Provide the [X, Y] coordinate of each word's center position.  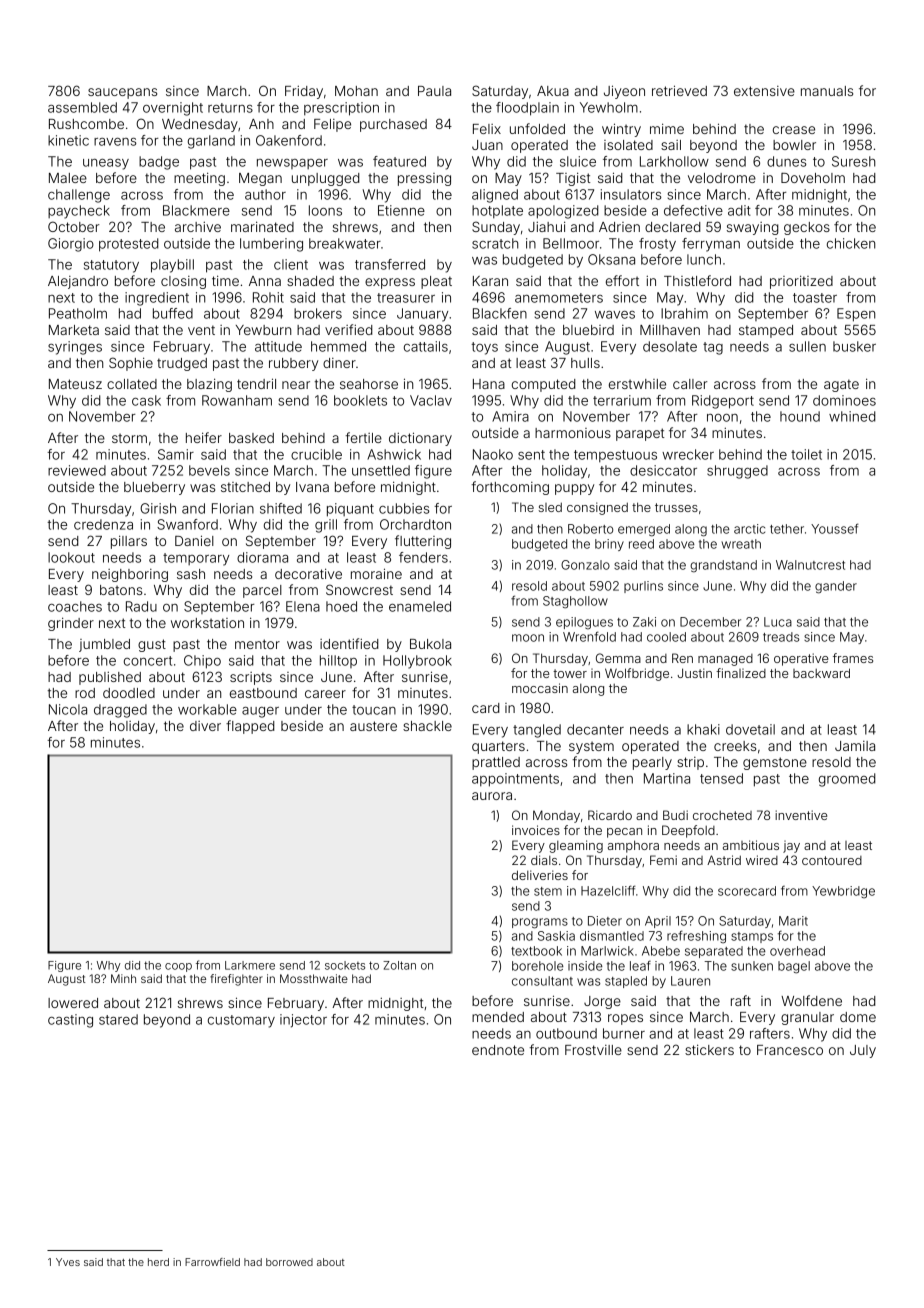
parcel [262, 591]
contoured [832, 860]
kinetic [68, 140]
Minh [123, 978]
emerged [644, 530]
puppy [574, 489]
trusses [676, 507]
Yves [68, 1262]
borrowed [289, 1262]
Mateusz [75, 384]
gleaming [576, 846]
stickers [709, 1049]
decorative [308, 573]
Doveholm [813, 177]
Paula [434, 91]
